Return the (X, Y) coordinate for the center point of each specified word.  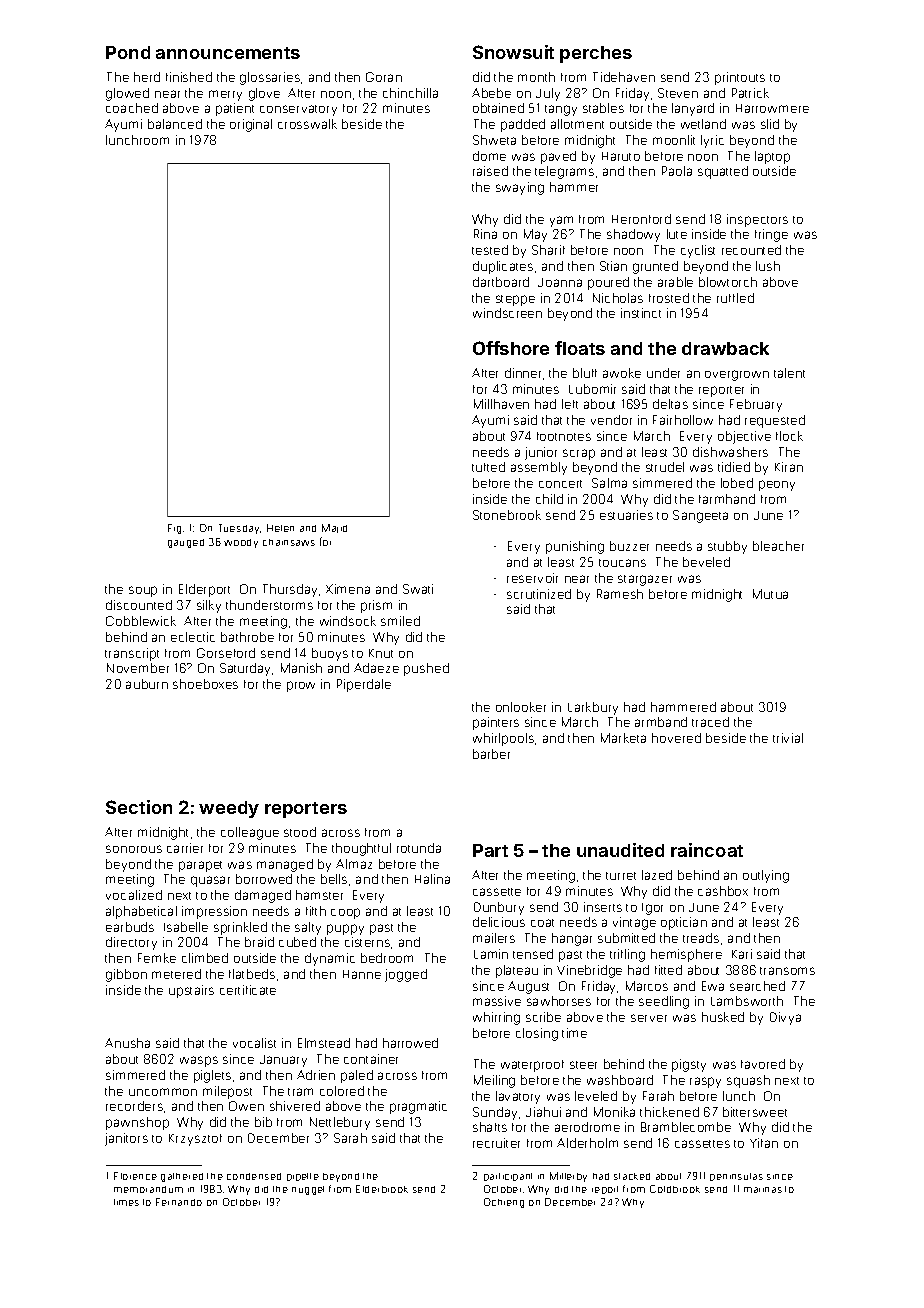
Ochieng (504, 1203)
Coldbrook (675, 1189)
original (251, 125)
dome (489, 156)
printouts (740, 78)
